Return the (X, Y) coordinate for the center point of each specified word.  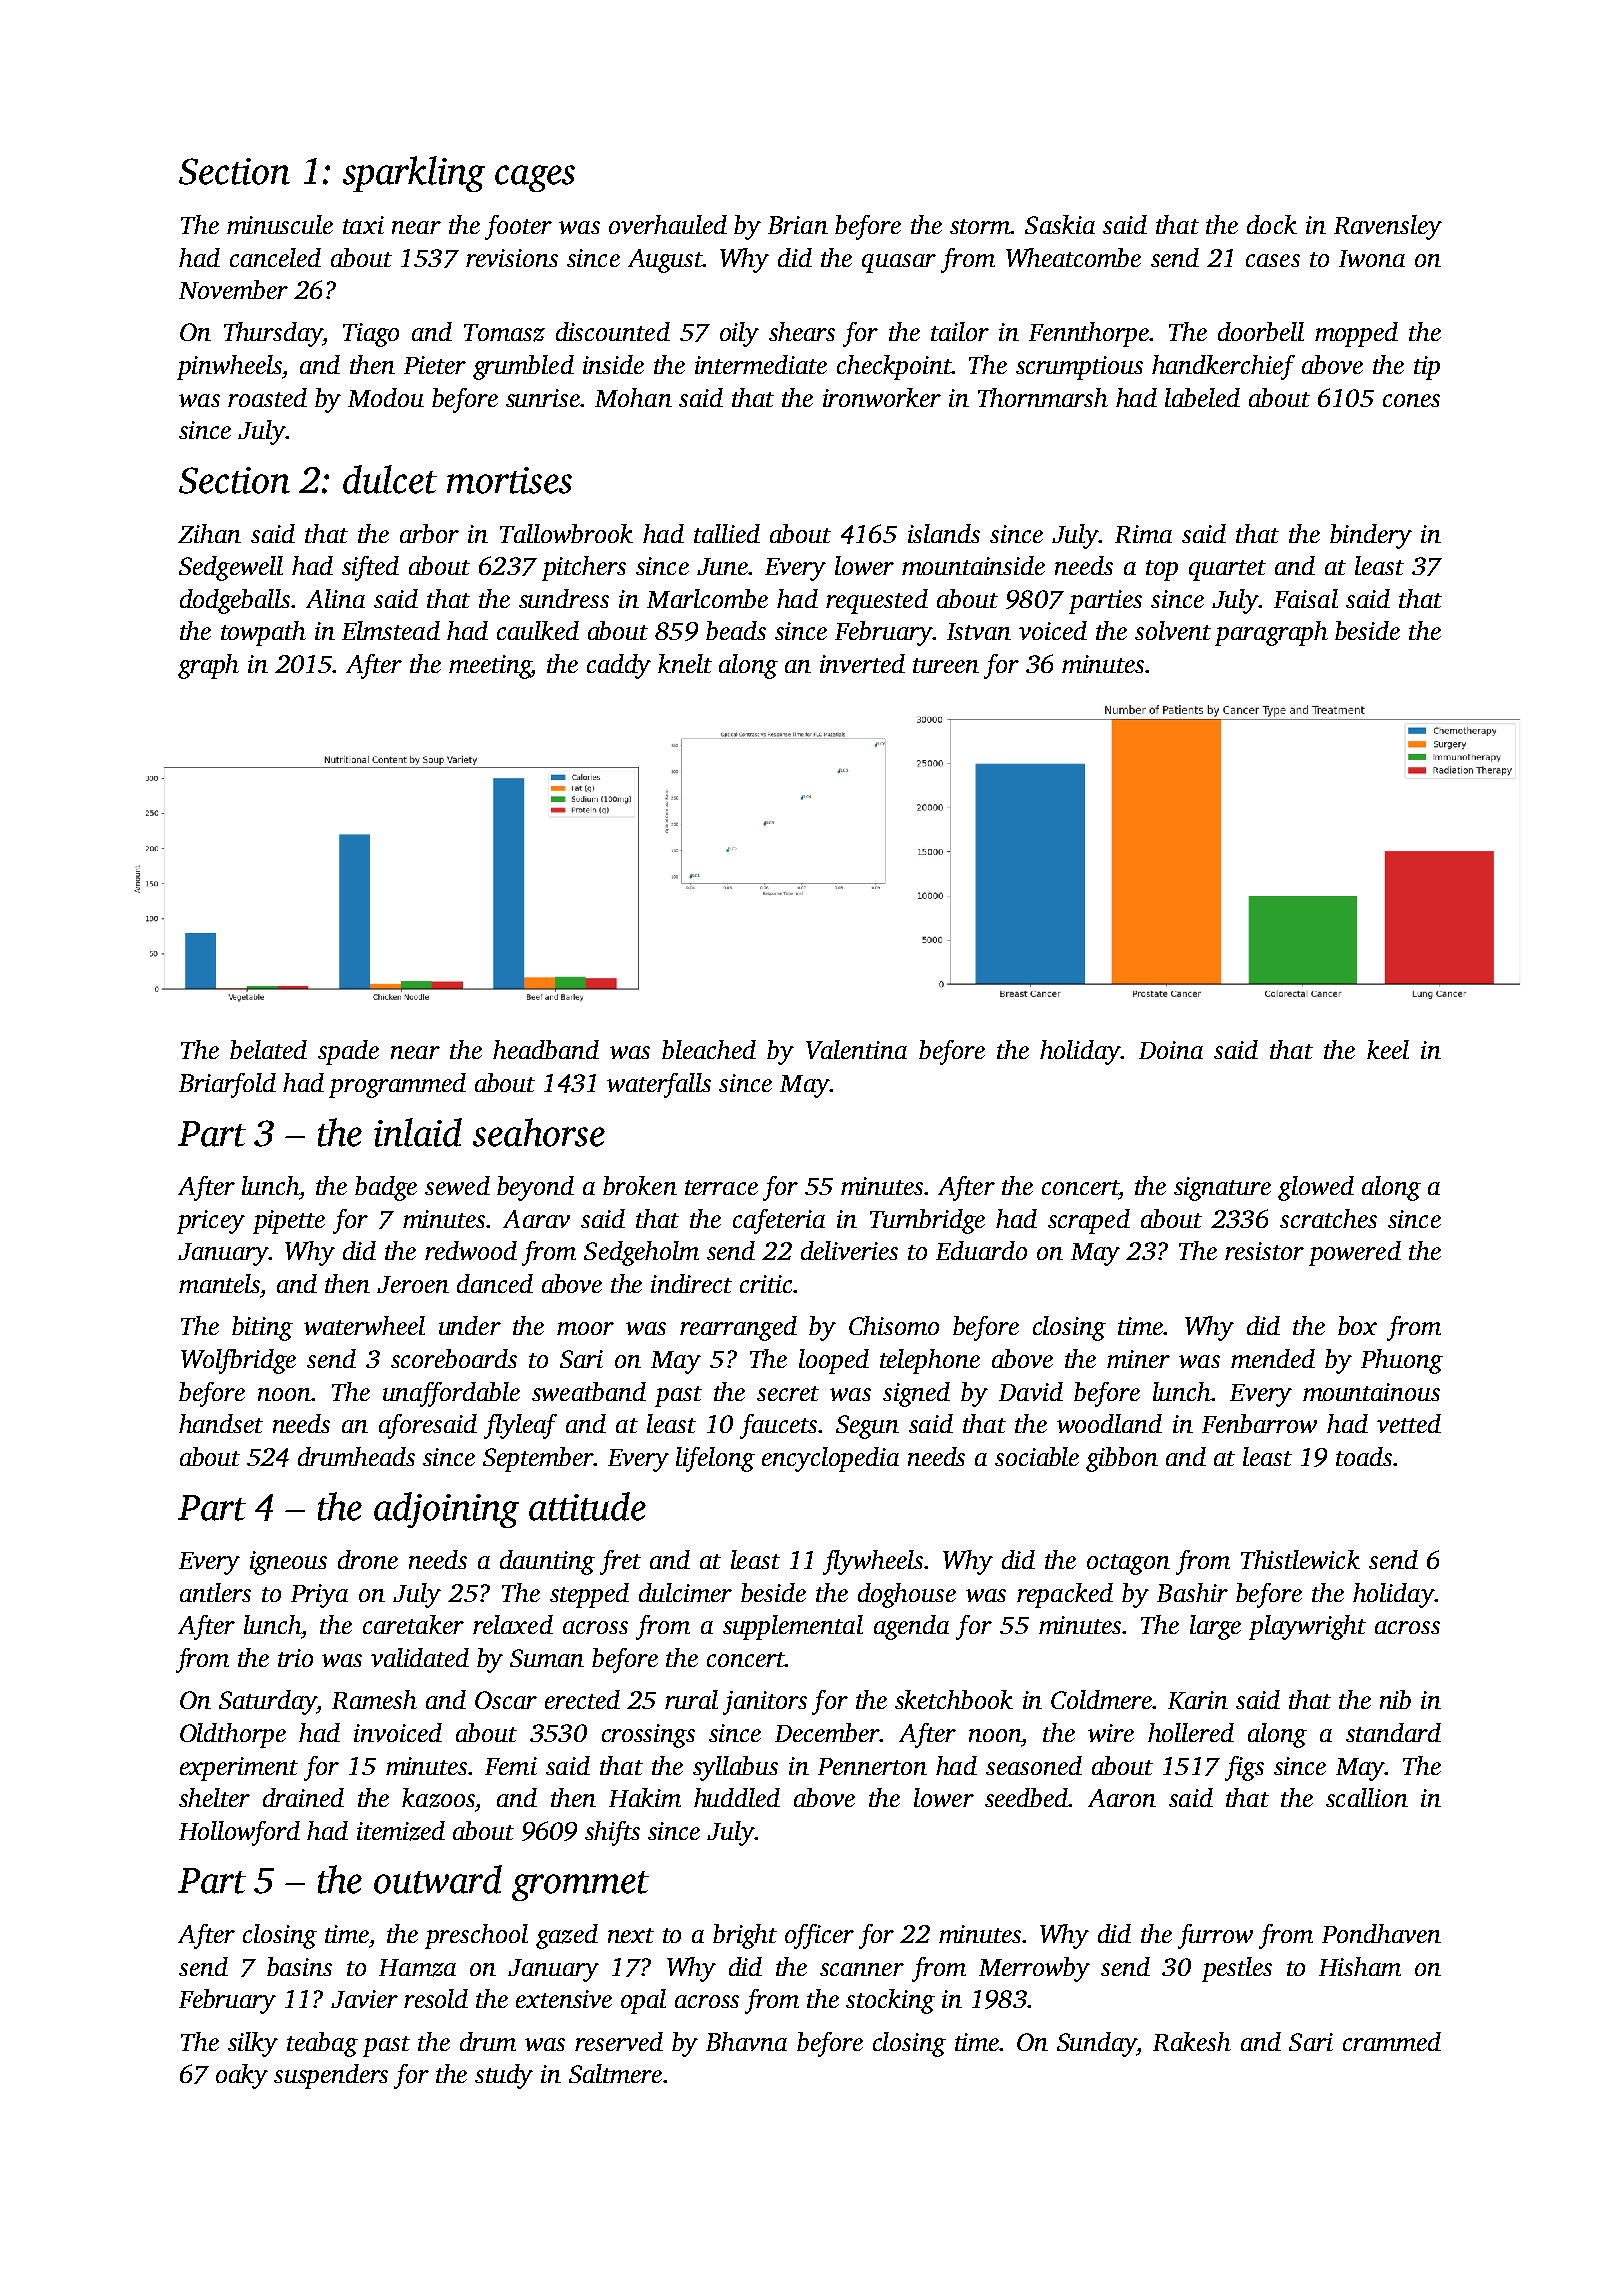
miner (1138, 1359)
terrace (721, 1187)
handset (221, 1423)
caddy (619, 666)
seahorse (539, 1132)
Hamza (417, 1968)
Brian (798, 225)
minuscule (280, 224)
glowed (1316, 1188)
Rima (1143, 534)
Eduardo (981, 1250)
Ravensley (1388, 227)
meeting (490, 667)
